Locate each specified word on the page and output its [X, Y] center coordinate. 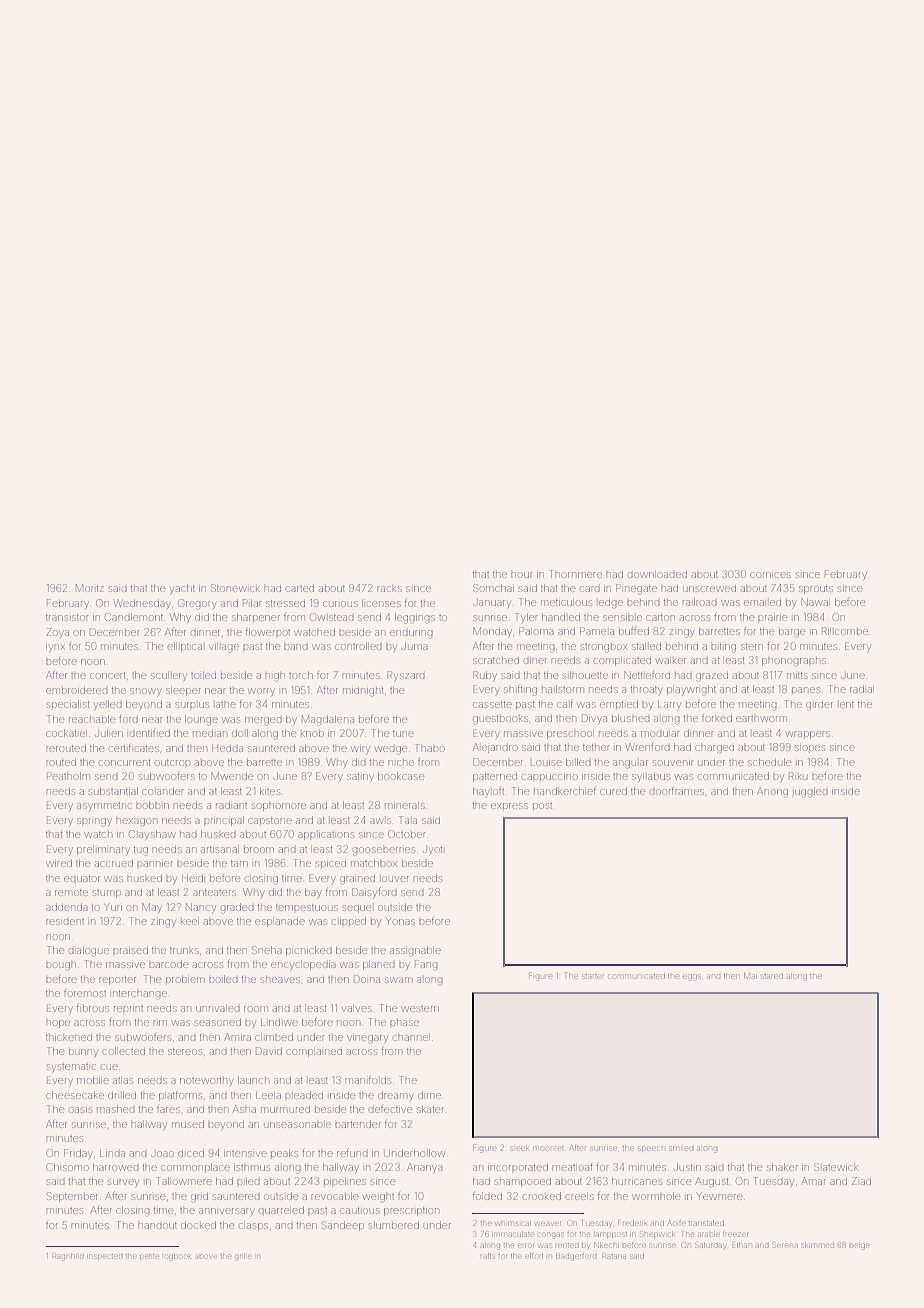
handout [158, 1226]
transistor [67, 618]
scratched [496, 661]
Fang [426, 965]
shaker [782, 1167]
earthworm [761, 719]
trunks [184, 951]
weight [379, 1198]
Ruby [484, 675]
